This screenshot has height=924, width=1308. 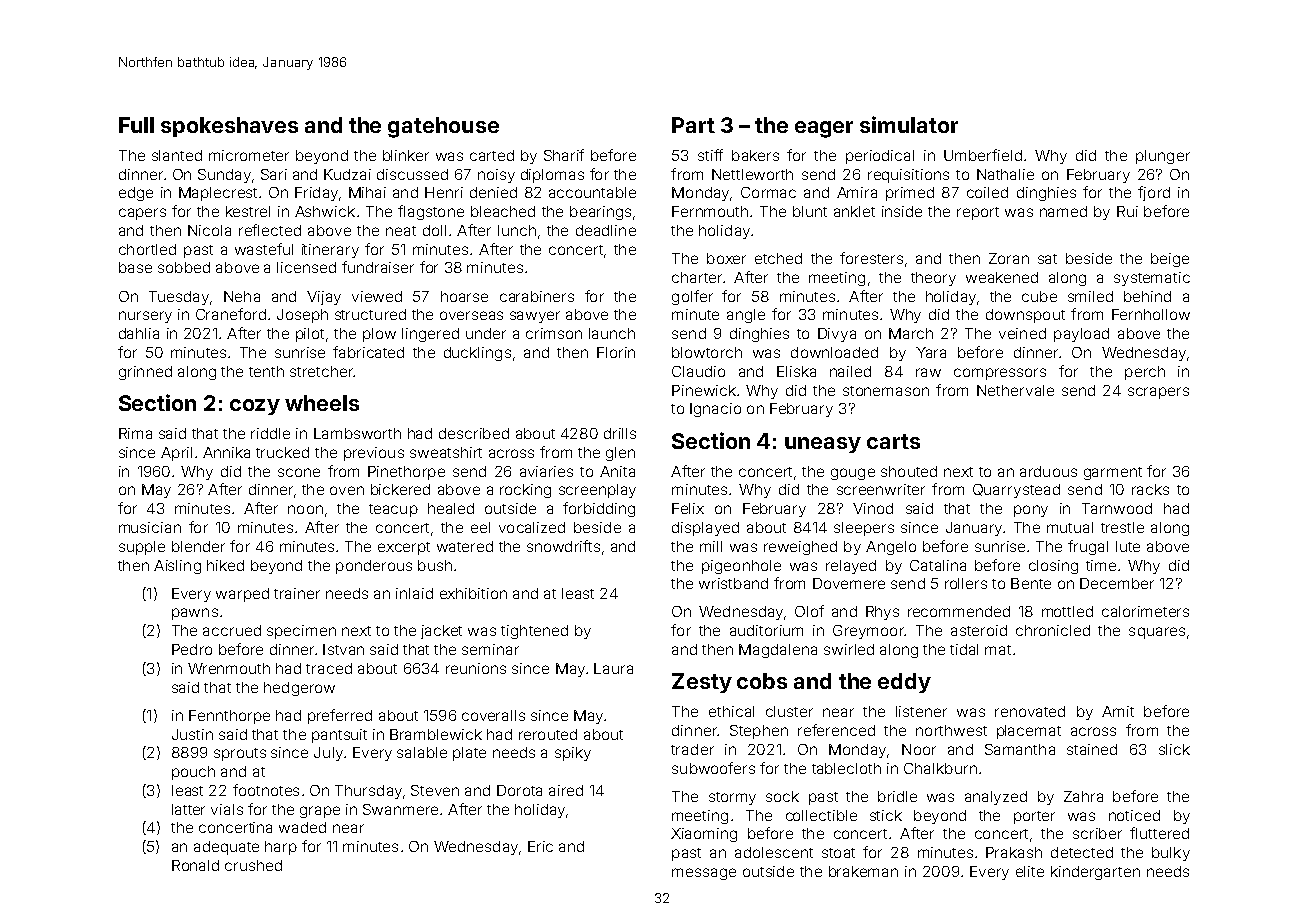 I want to click on pilot, so click(x=310, y=335).
